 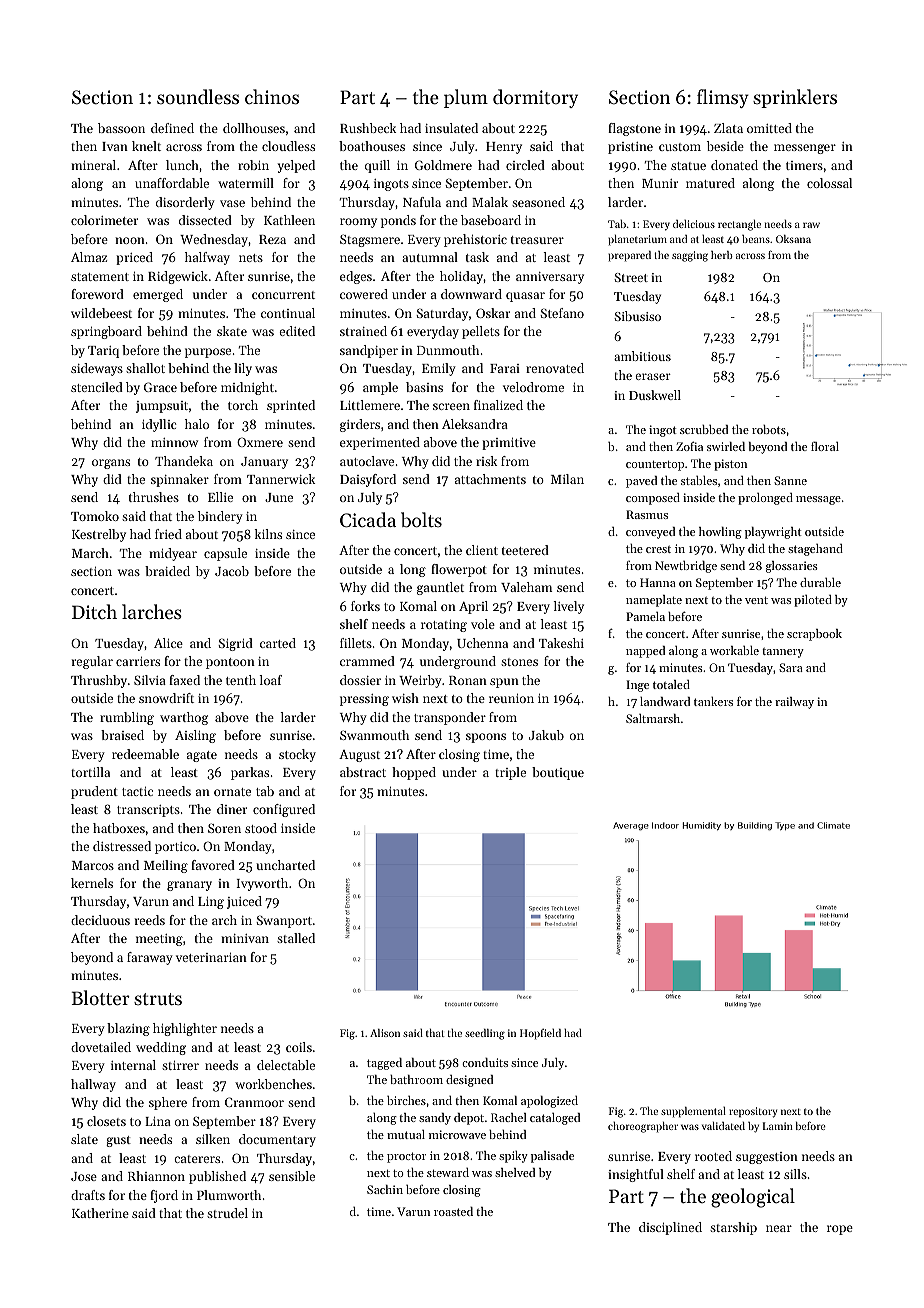 What do you see at coordinates (213, 1139) in the screenshot?
I see `silken` at bounding box center [213, 1139].
